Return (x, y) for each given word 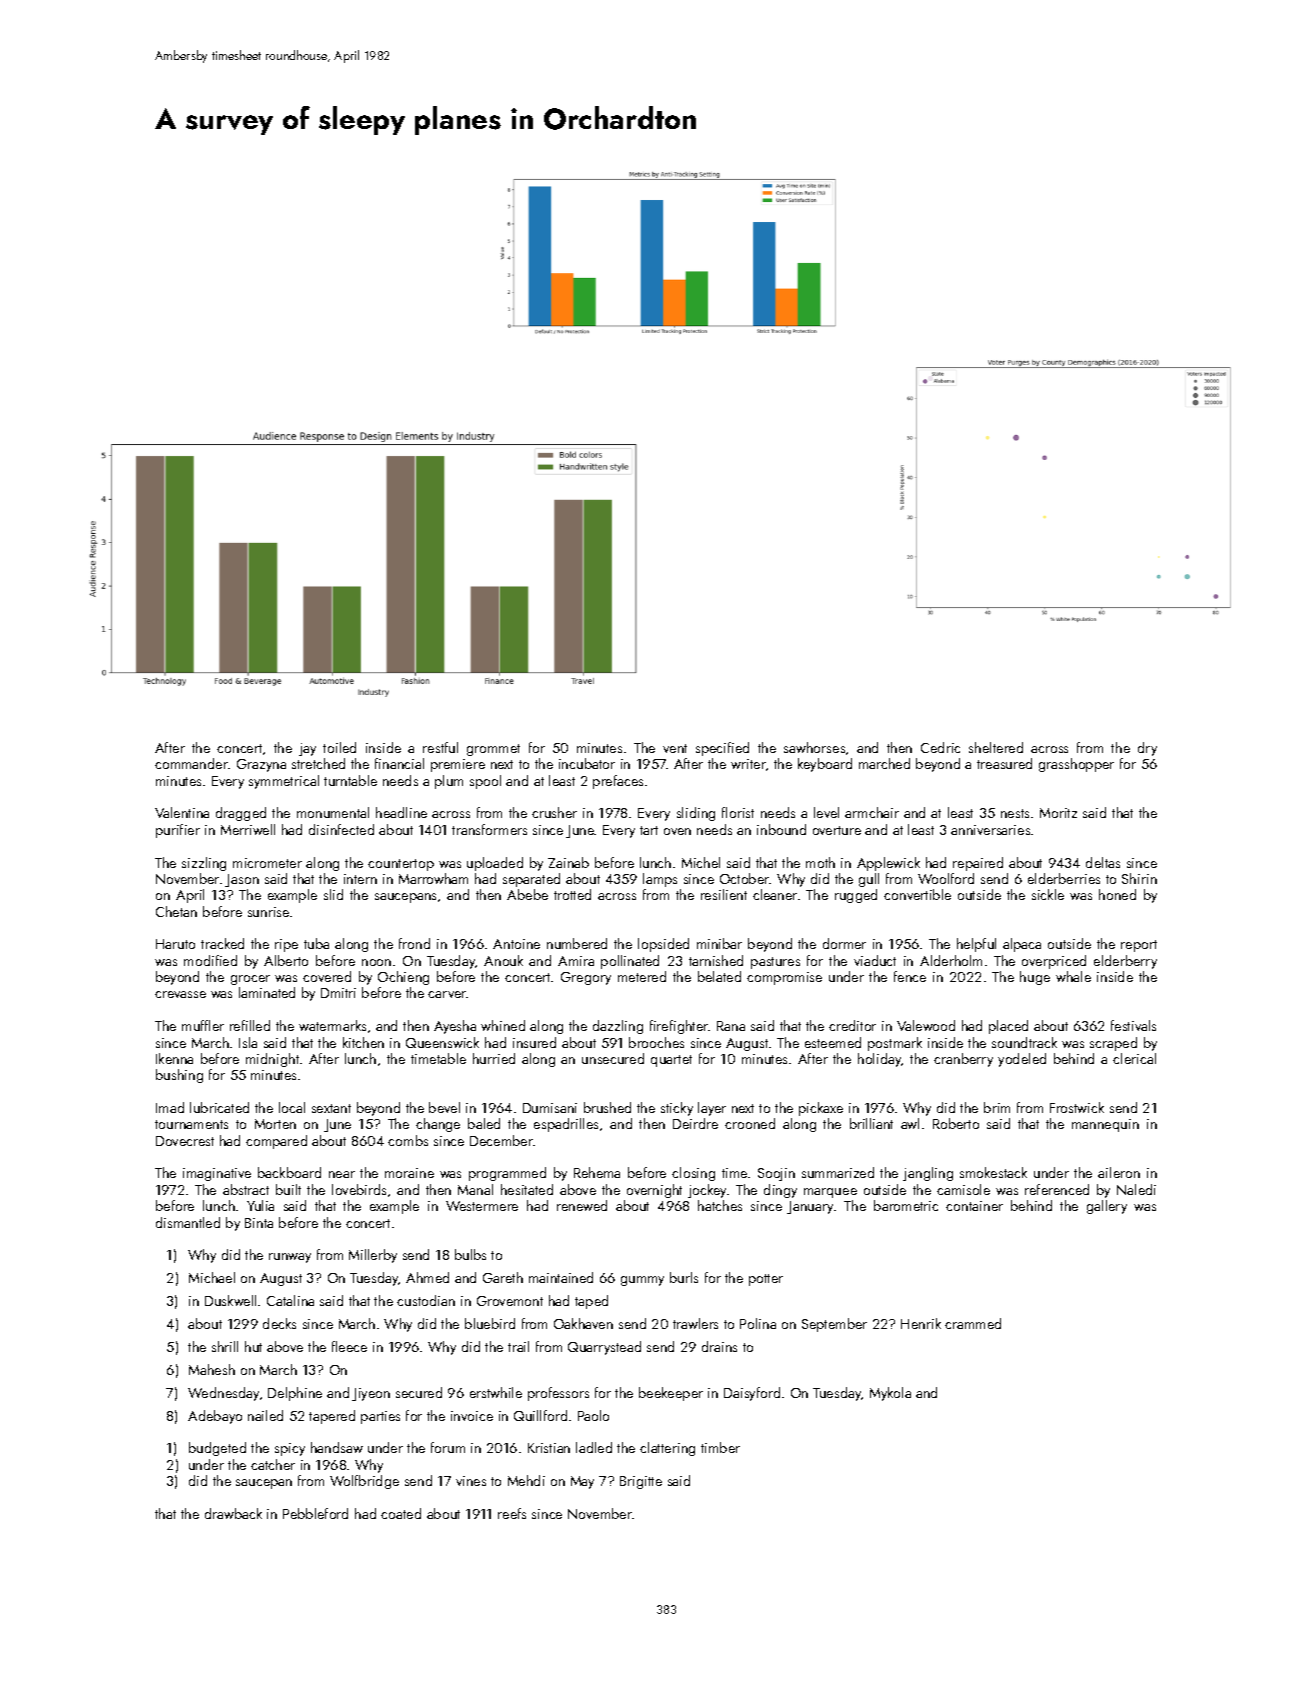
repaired (978, 864)
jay (307, 749)
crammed (973, 1323)
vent (675, 748)
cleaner (775, 894)
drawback (233, 1513)
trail (518, 1346)
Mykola (890, 1394)
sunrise (268, 912)
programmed (507, 1174)
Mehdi (526, 1480)
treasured (1004, 763)
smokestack (993, 1172)
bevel (444, 1107)
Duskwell (230, 1300)
